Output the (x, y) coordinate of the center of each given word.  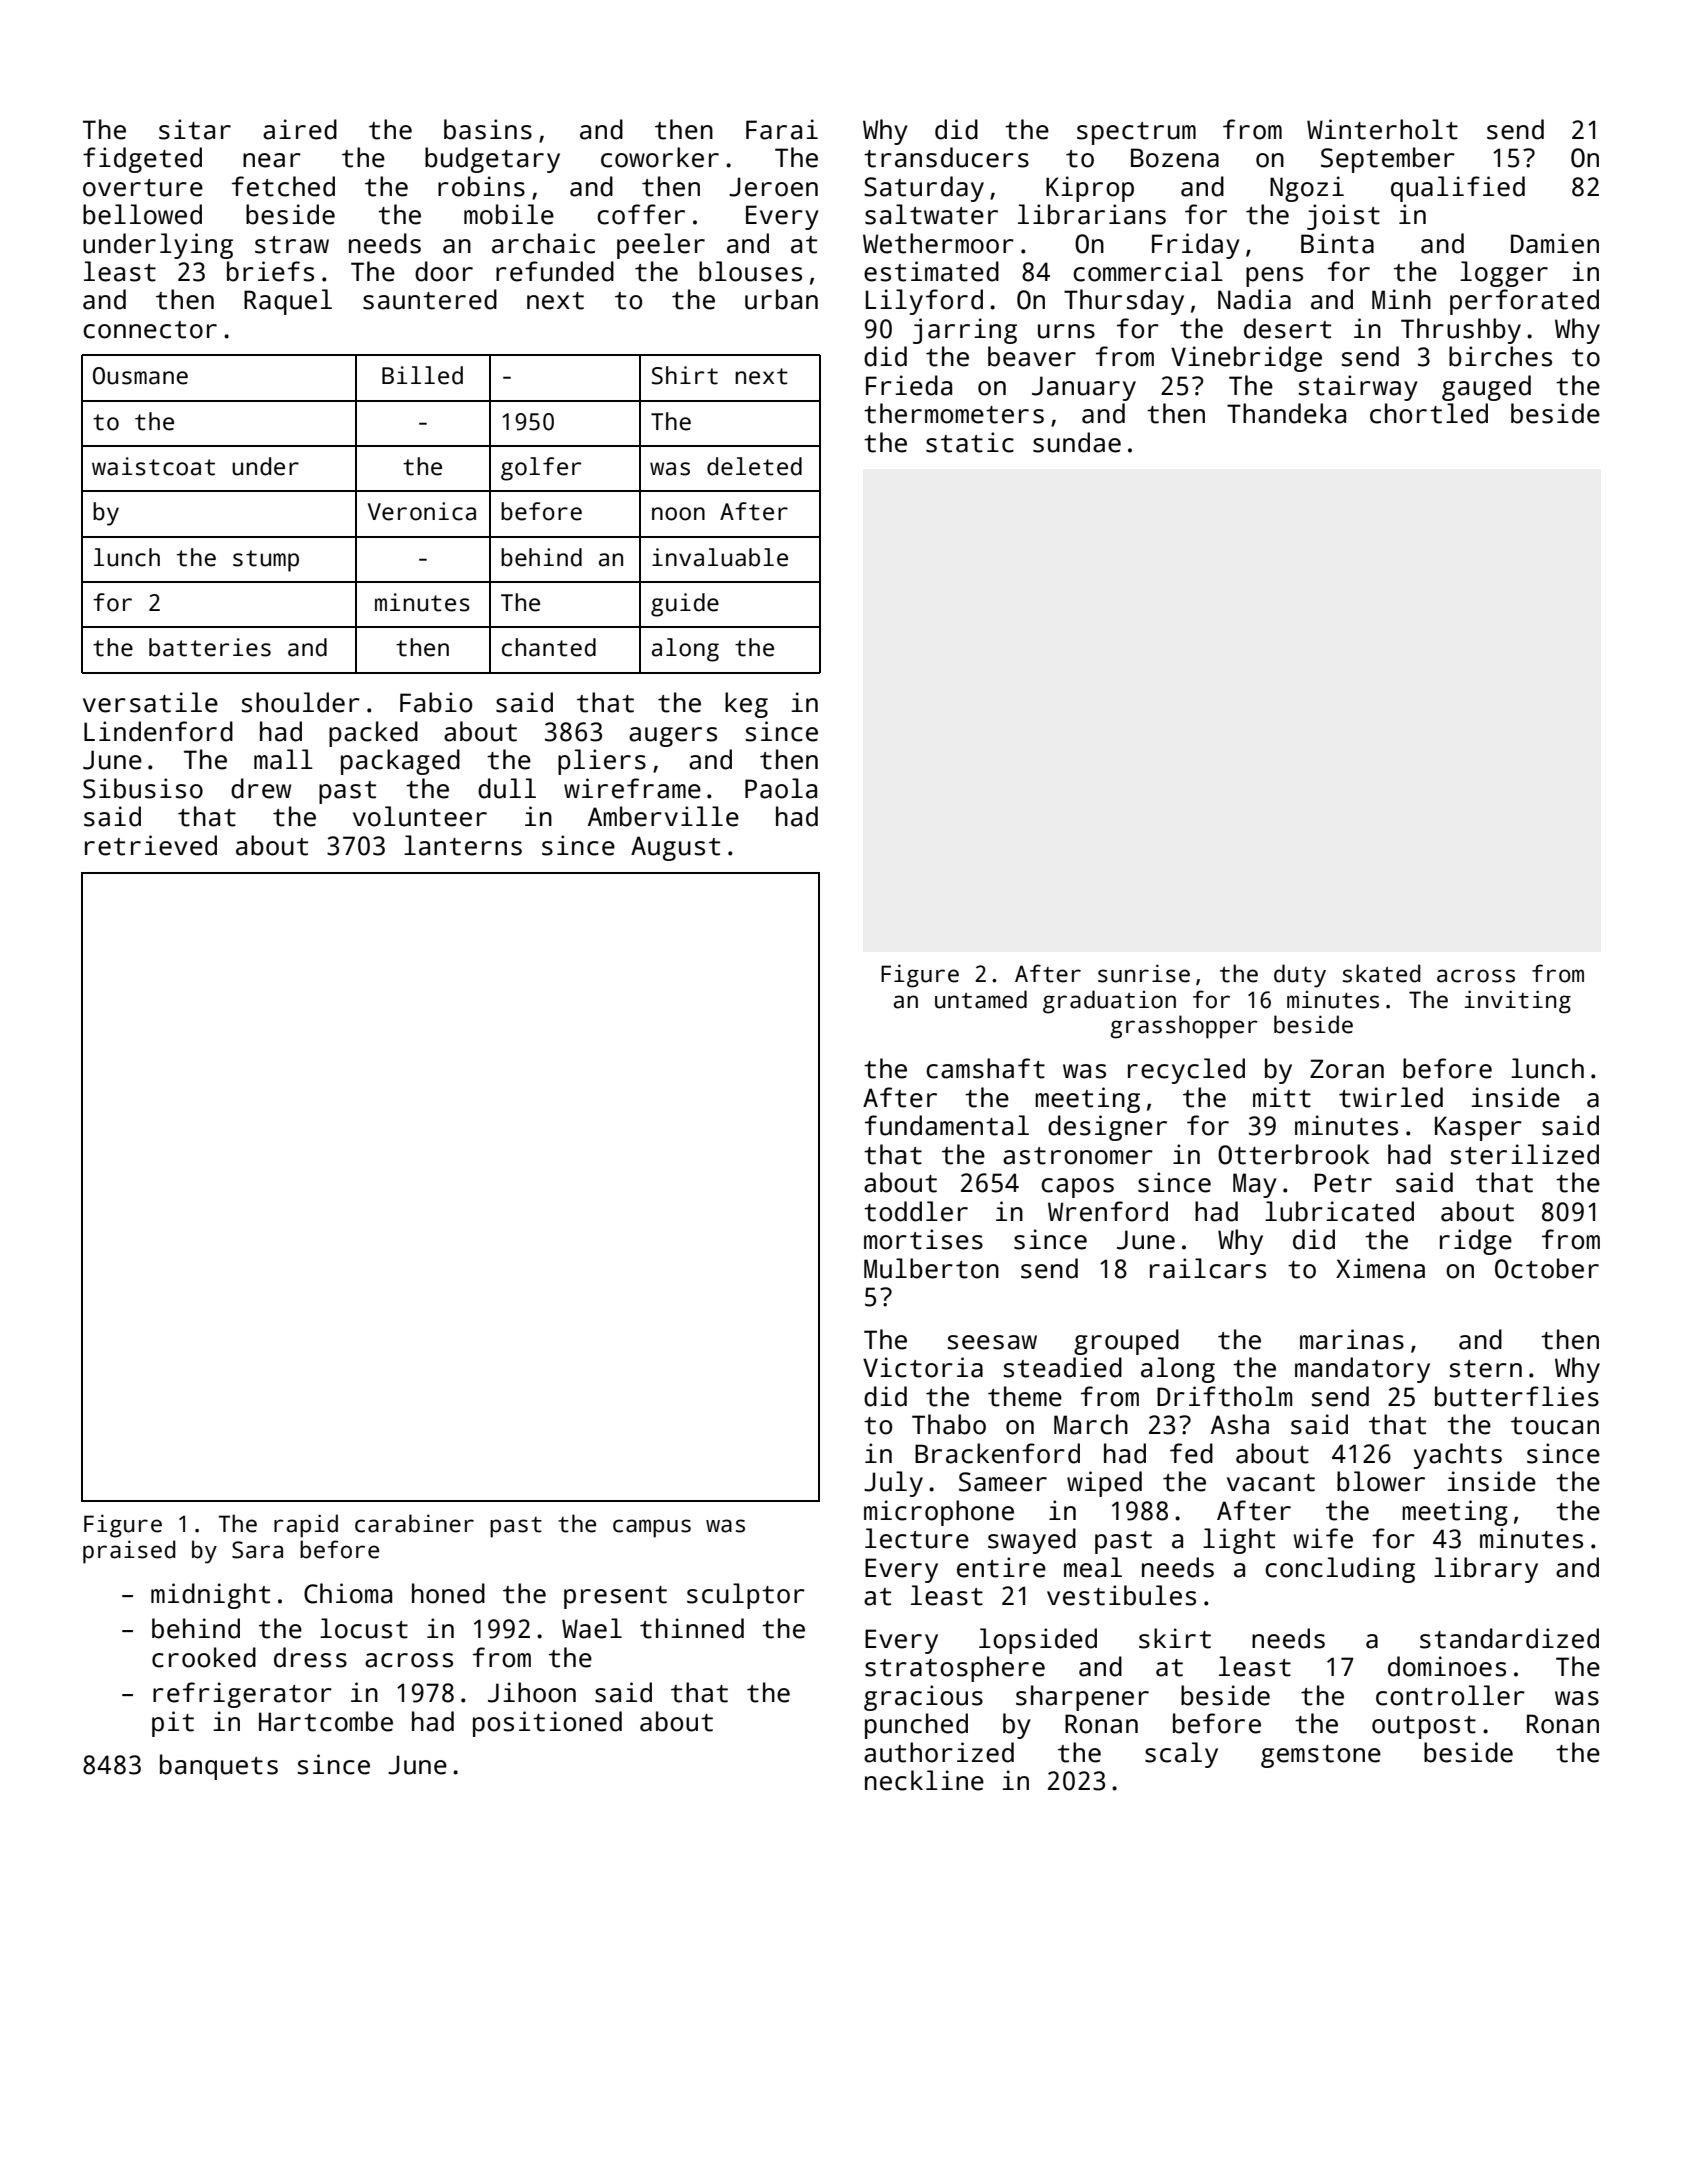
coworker (660, 157)
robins (481, 186)
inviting (1517, 1002)
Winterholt (1382, 129)
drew (261, 788)
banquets (219, 1767)
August (675, 848)
